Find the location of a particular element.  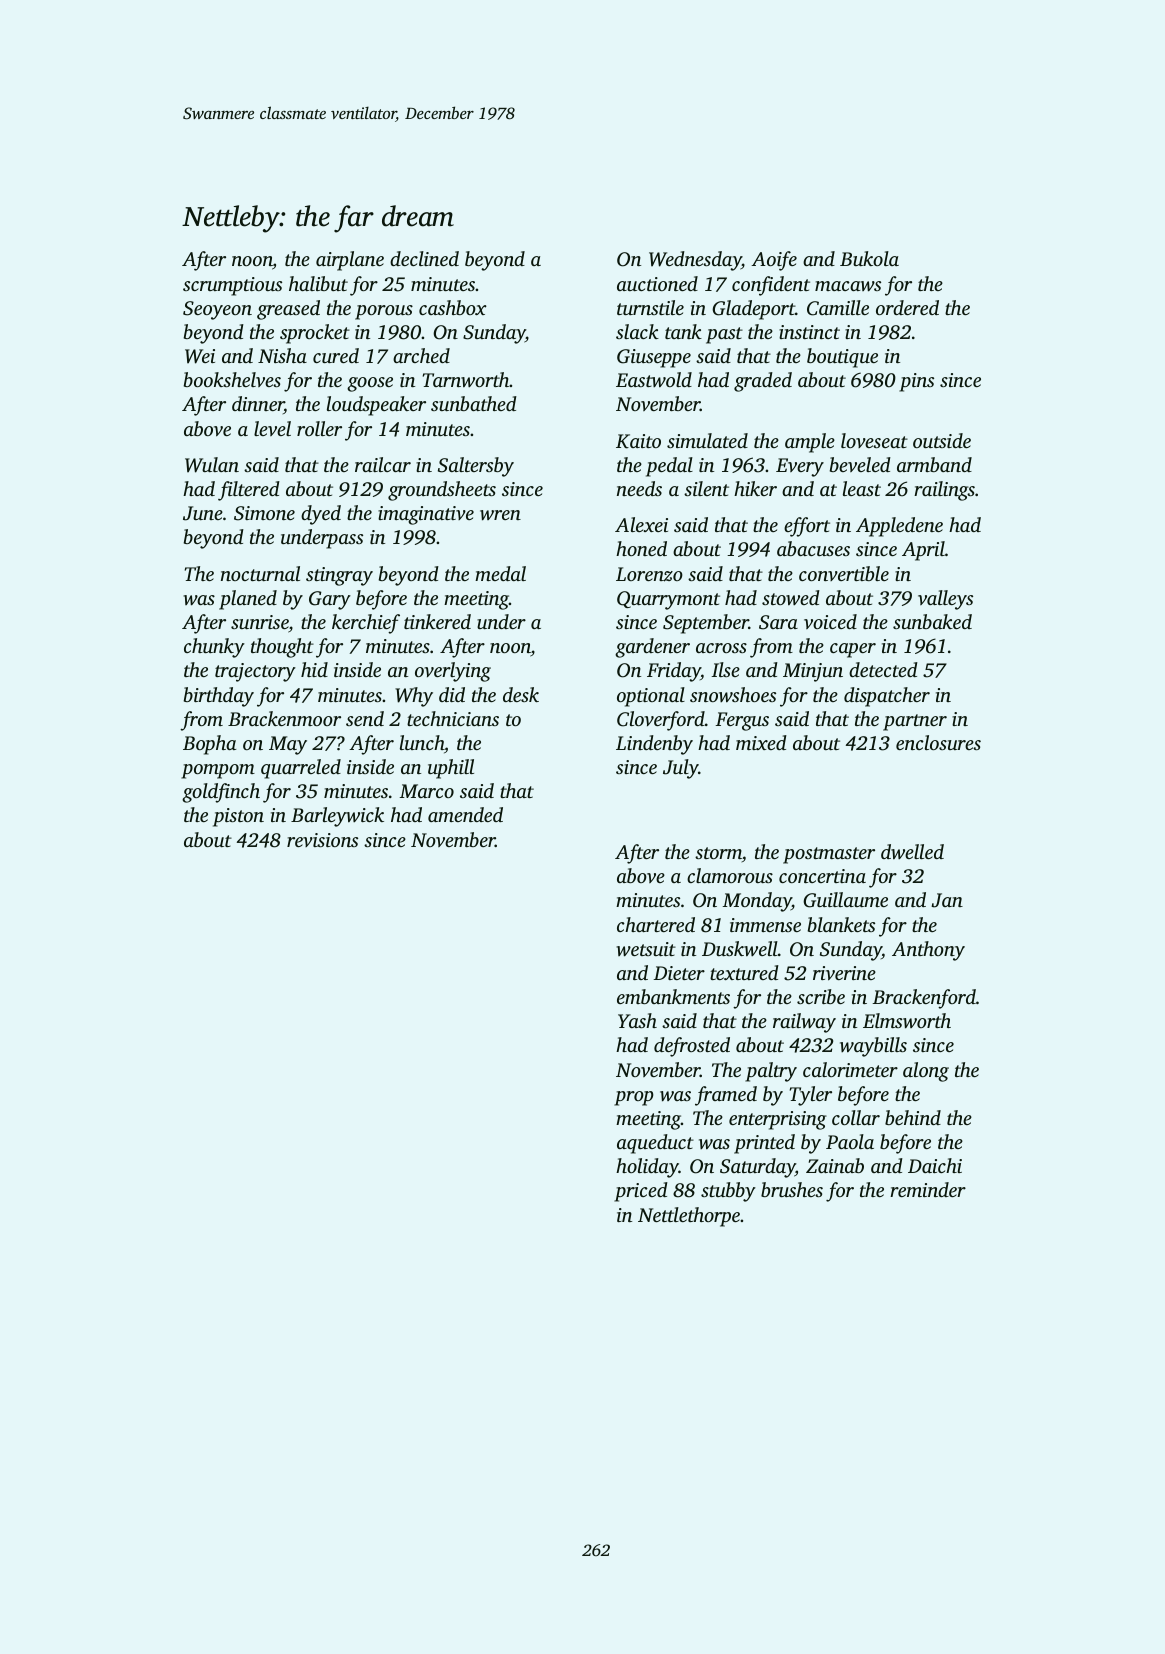

storm is located at coordinates (718, 853).
